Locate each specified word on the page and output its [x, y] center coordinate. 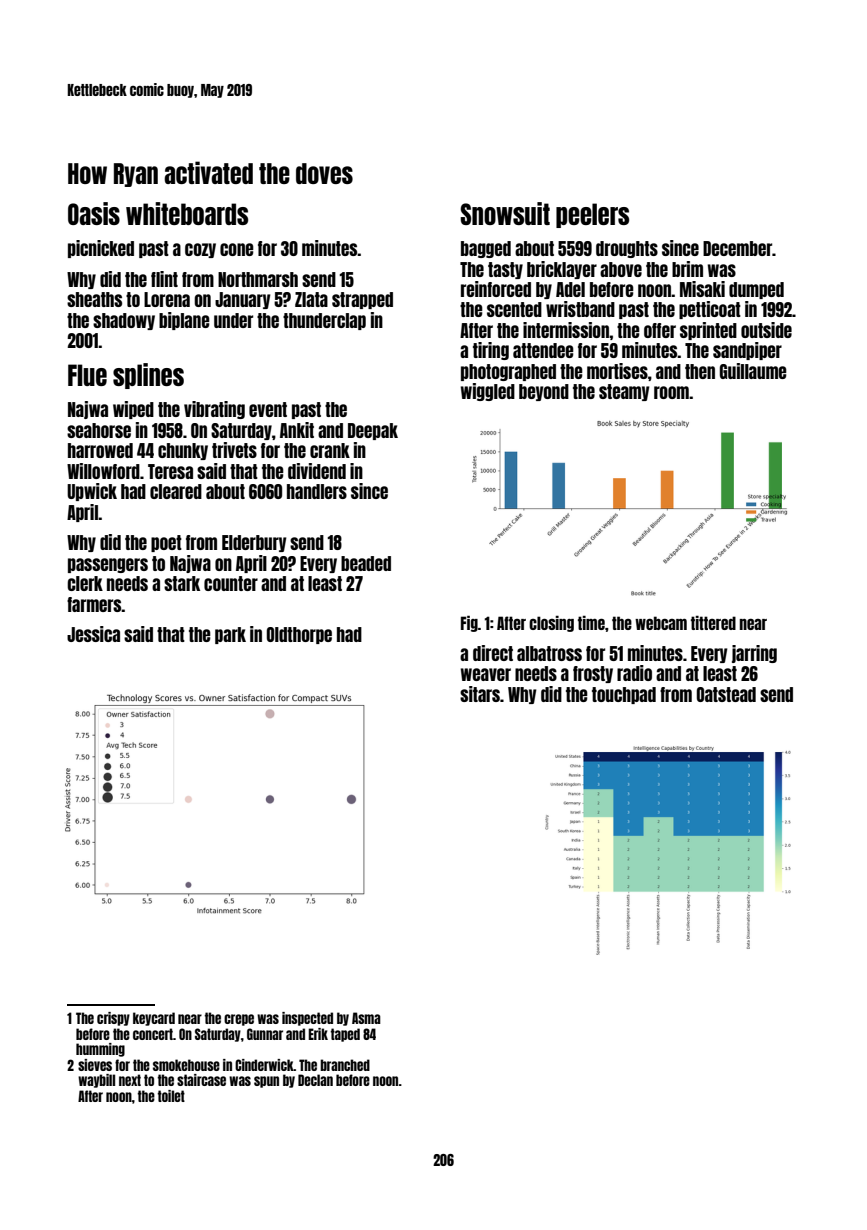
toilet [171, 1096]
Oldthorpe [299, 635]
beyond [544, 392]
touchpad [624, 695]
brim [687, 269]
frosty [593, 674]
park [230, 635]
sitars [480, 694]
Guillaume [753, 371]
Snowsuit [505, 213]
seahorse [99, 430]
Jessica [93, 634]
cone [237, 249]
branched [345, 1065]
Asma [366, 1018]
